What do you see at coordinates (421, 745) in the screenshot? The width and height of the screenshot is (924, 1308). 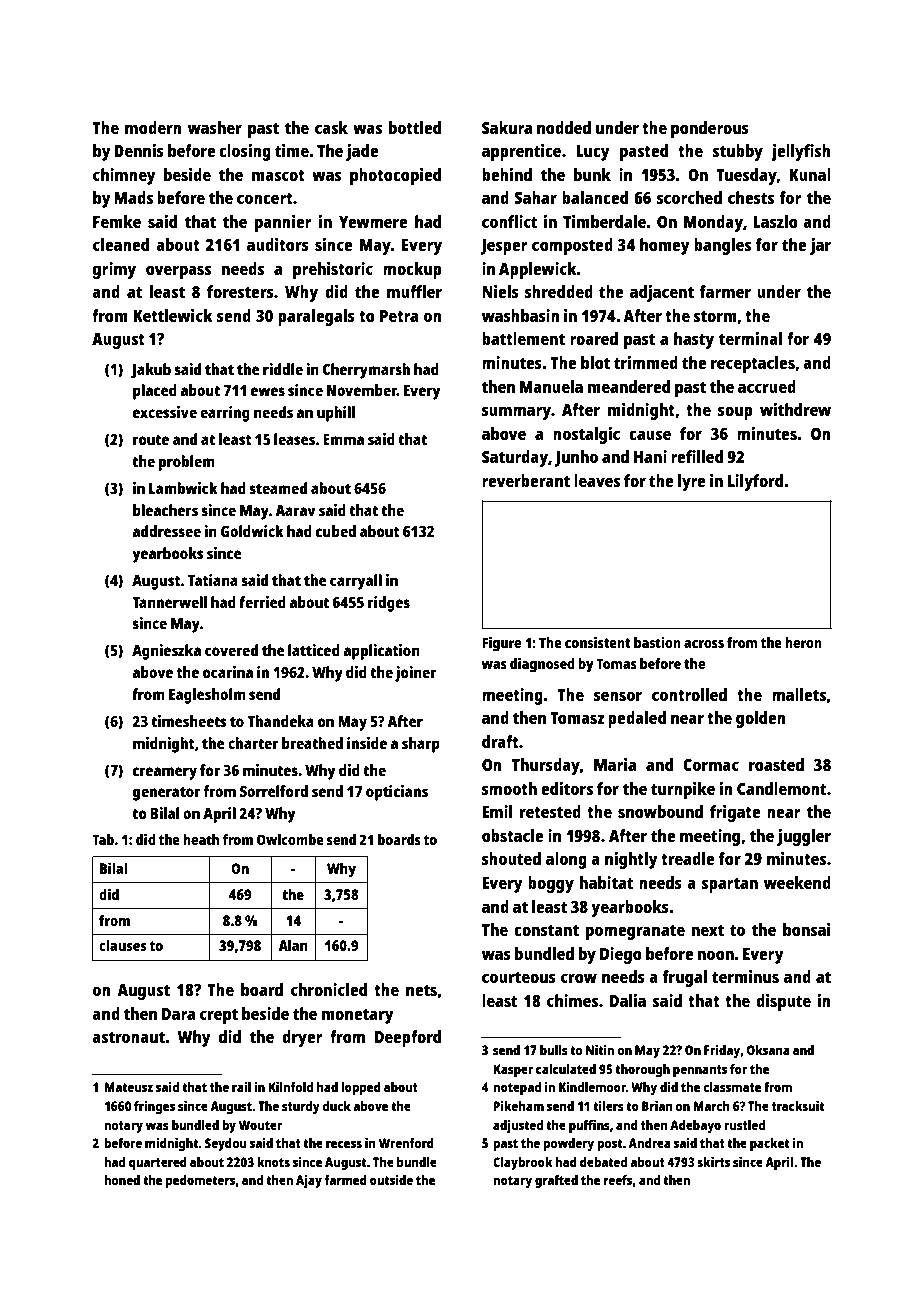 I see `sharp` at bounding box center [421, 745].
